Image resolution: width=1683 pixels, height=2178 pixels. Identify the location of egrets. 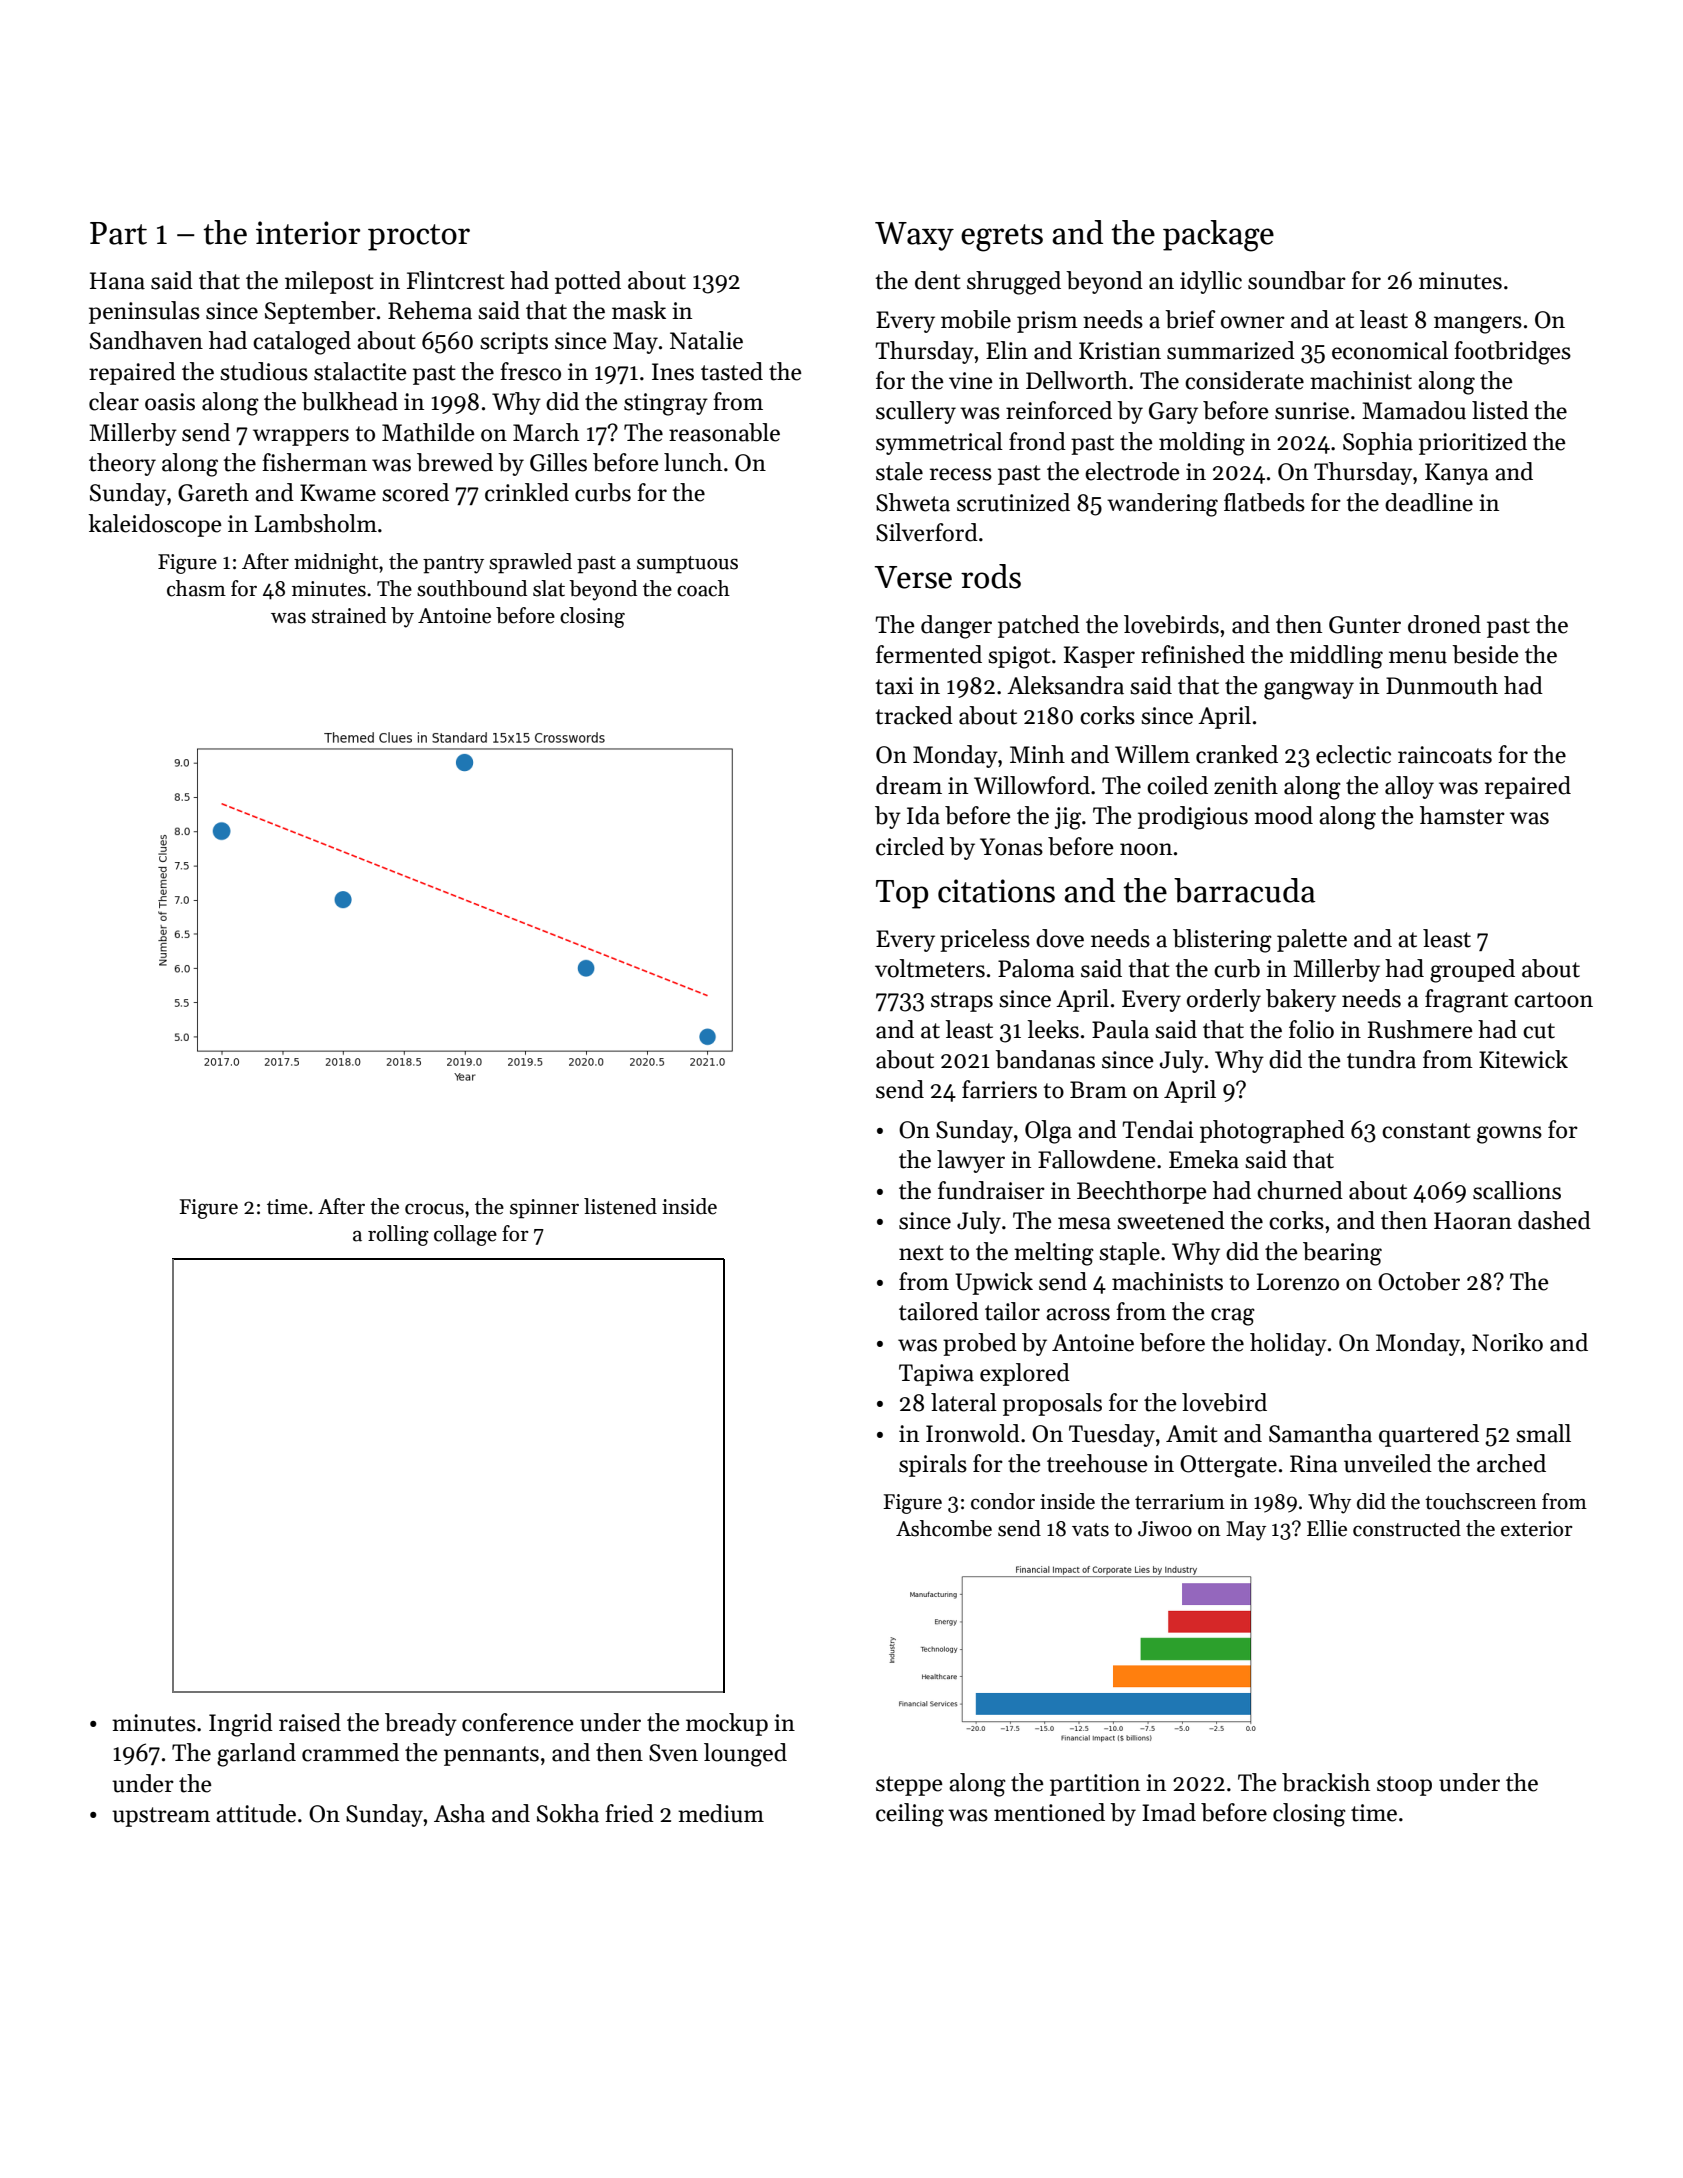
(1002, 238).
